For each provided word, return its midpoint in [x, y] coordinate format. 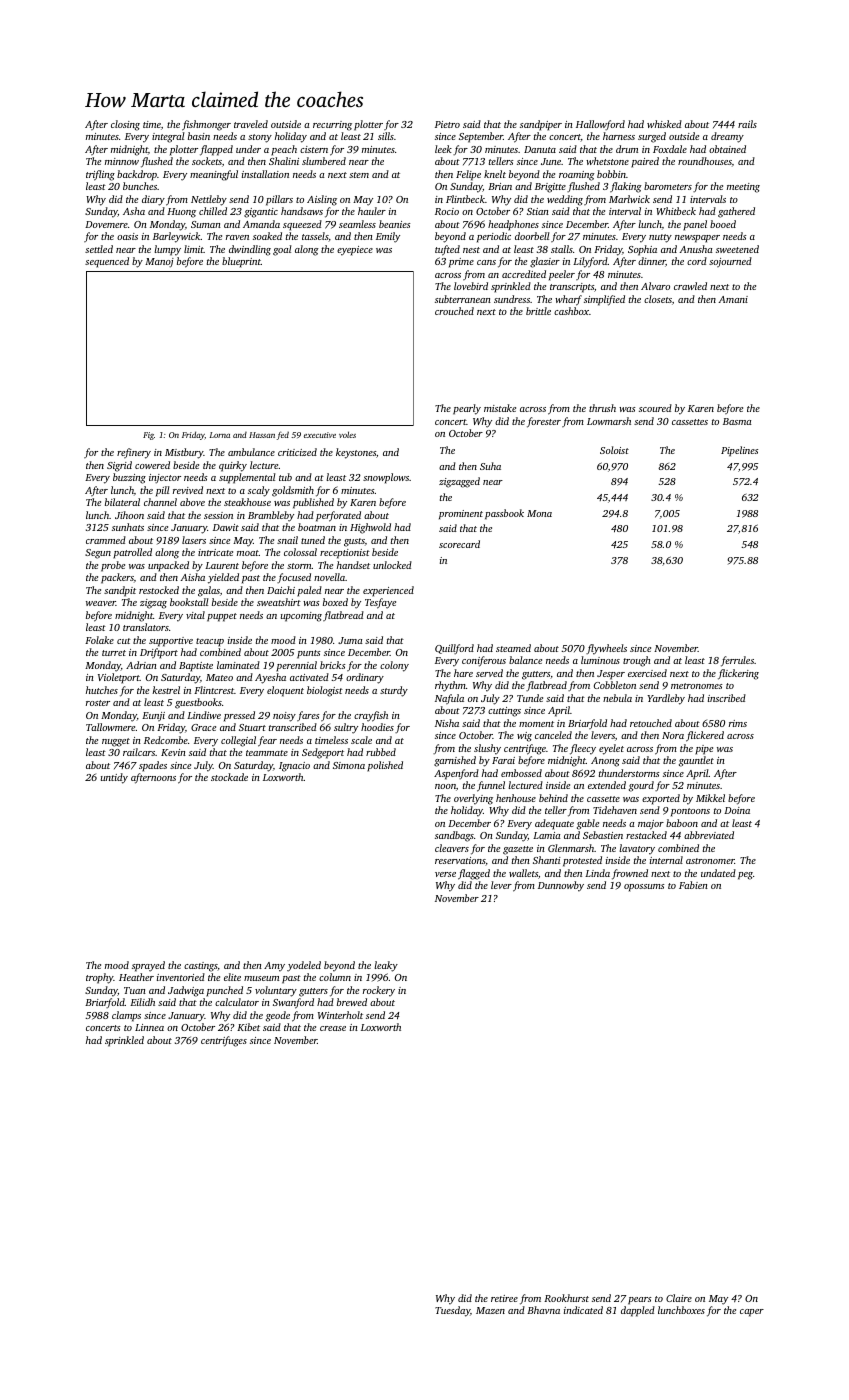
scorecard [459, 544]
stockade [229, 777]
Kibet [248, 1027]
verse [445, 874]
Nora [673, 735]
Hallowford [600, 125]
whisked [664, 124]
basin [199, 136]
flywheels [606, 649]
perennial [296, 666]
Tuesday [452, 1311]
